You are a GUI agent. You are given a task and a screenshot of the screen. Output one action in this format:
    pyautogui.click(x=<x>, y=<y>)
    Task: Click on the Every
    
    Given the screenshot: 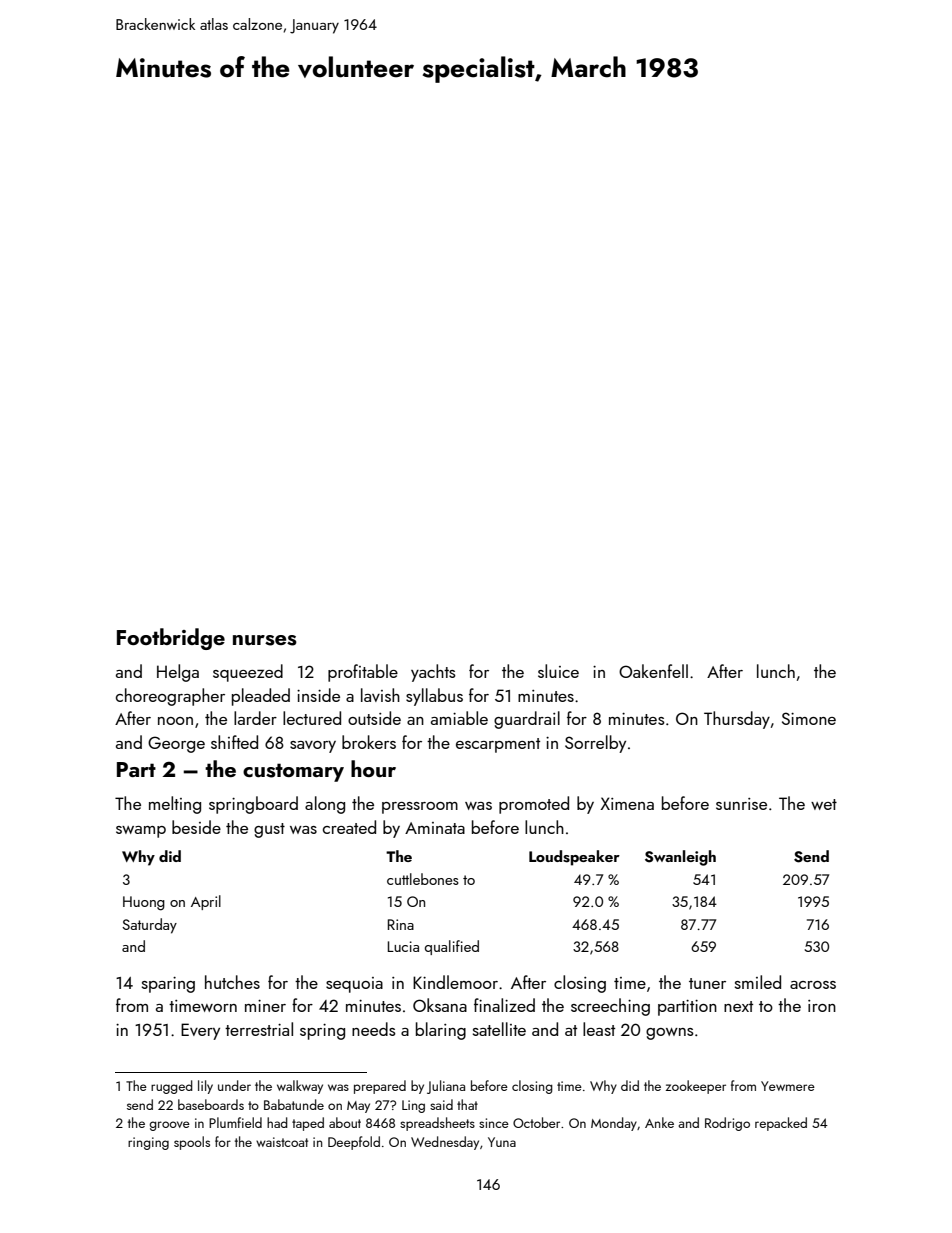 What is the action you would take?
    pyautogui.click(x=200, y=1031)
